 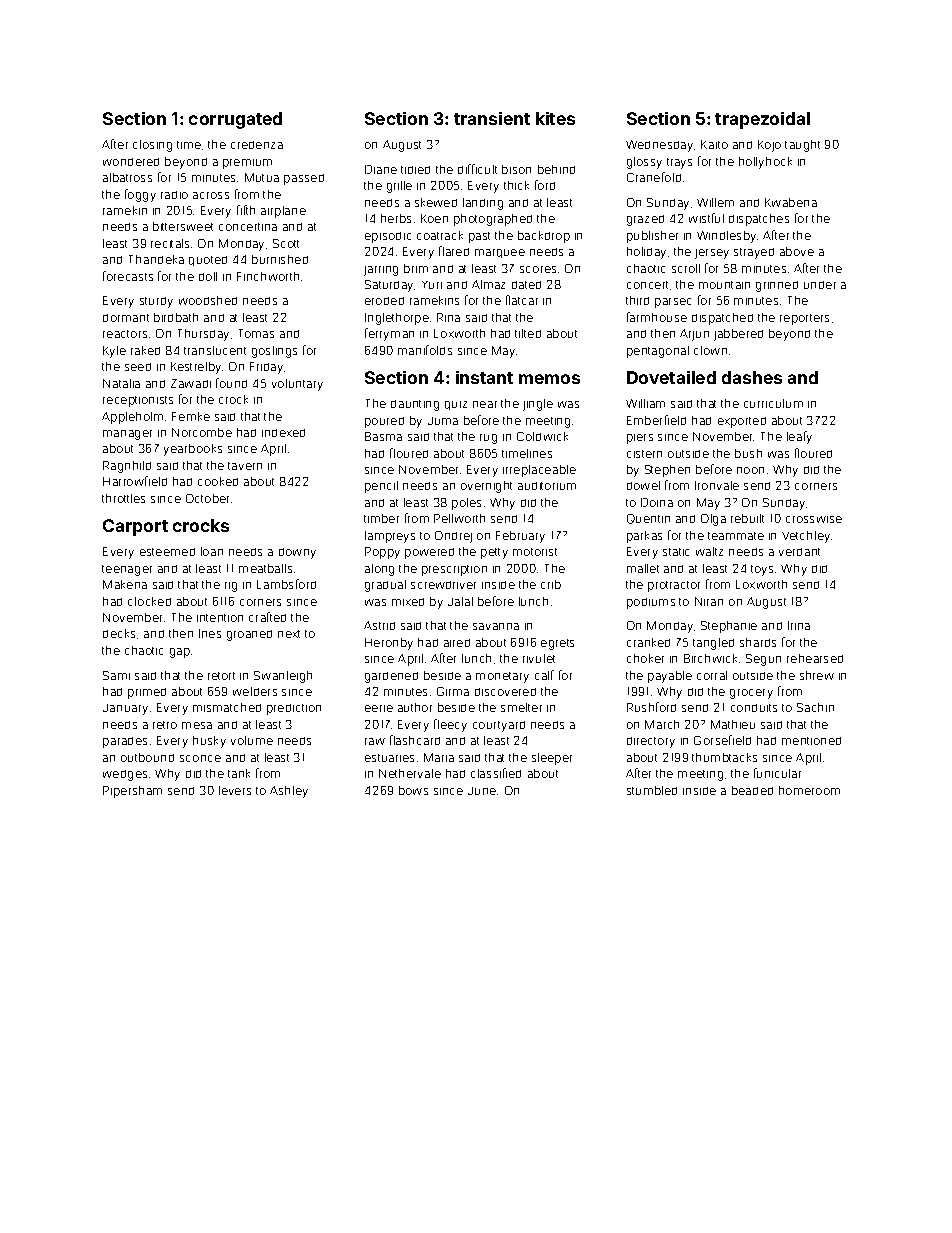 What do you see at coordinates (754, 708) in the screenshot?
I see `conduits` at bounding box center [754, 708].
